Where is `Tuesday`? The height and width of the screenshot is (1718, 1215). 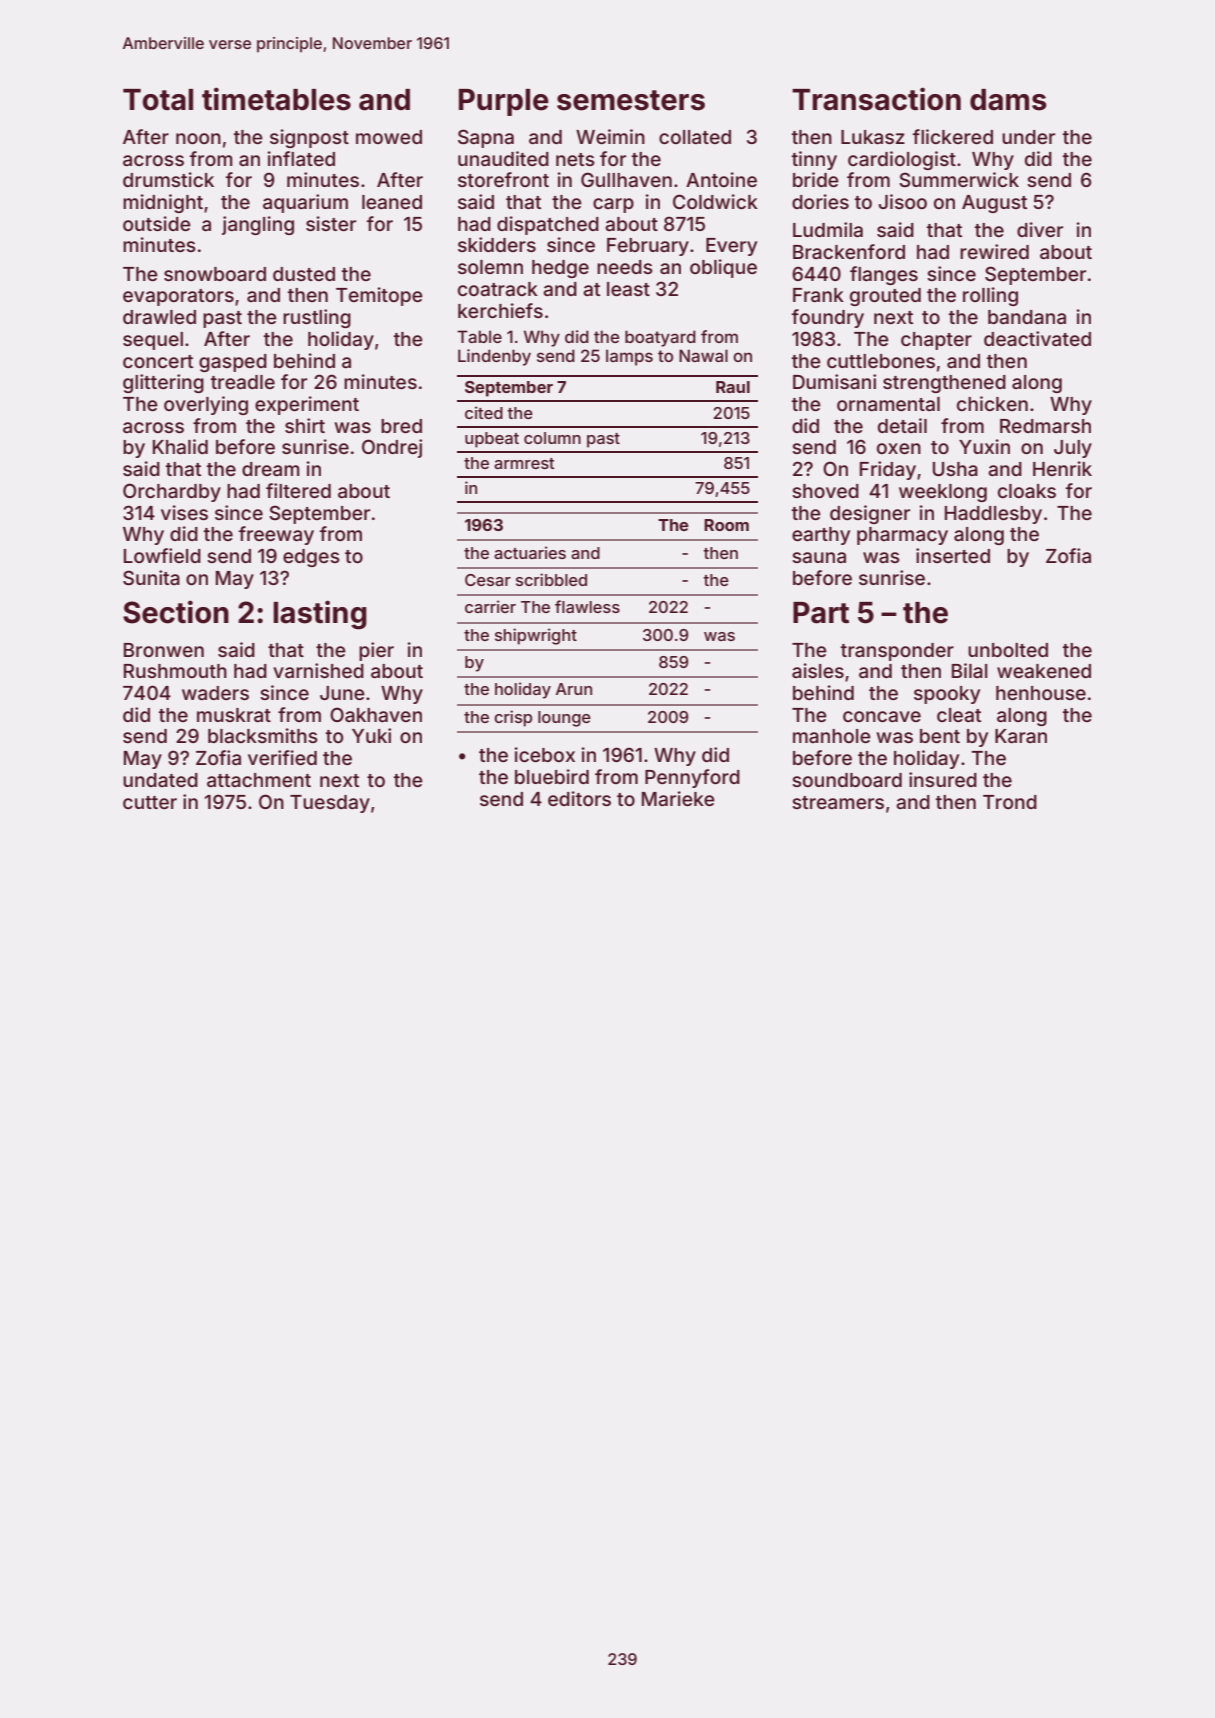 Tuesday is located at coordinates (330, 804).
